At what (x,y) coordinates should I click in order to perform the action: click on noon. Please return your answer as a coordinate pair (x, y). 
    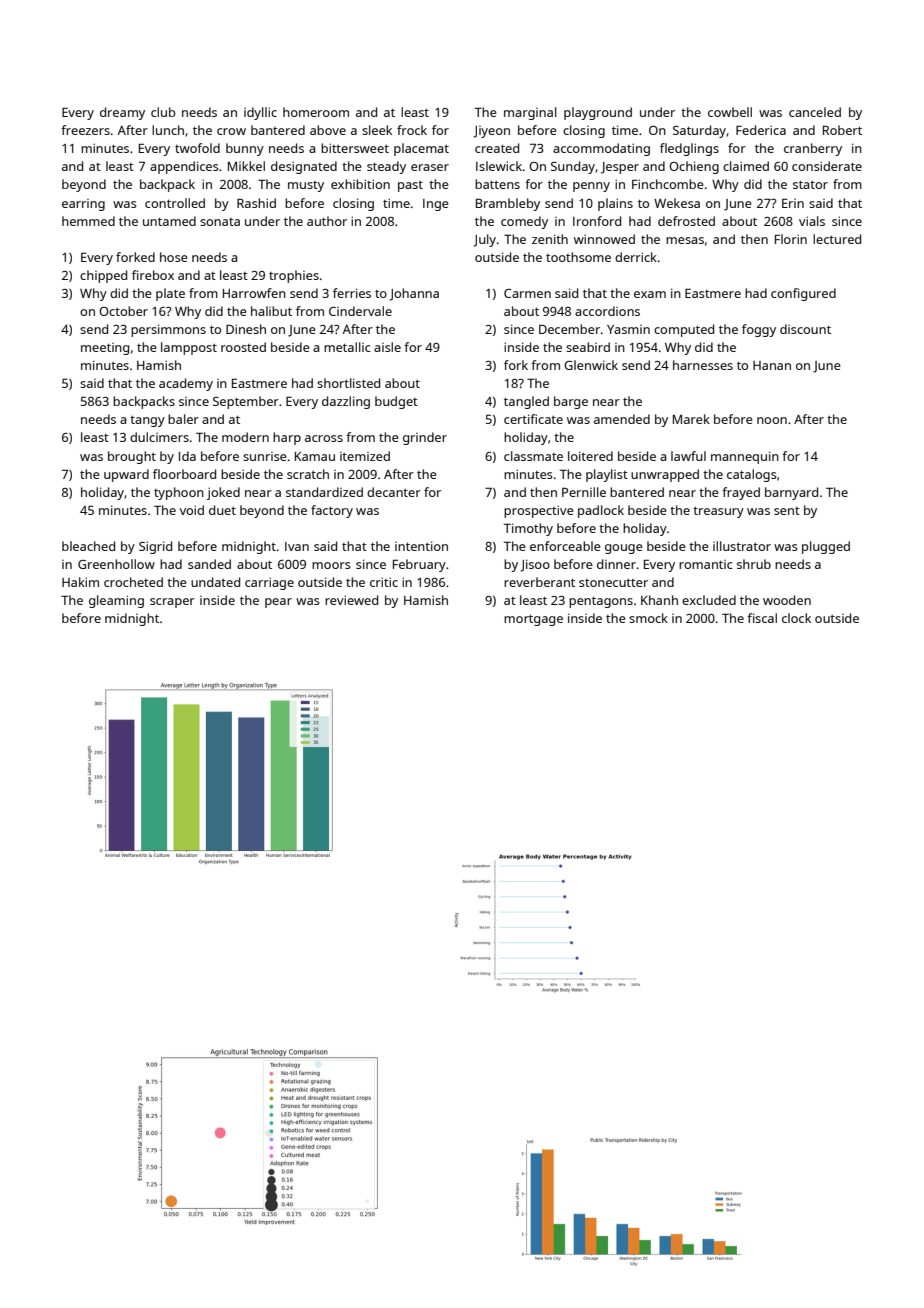
    Looking at the image, I should click on (772, 420).
